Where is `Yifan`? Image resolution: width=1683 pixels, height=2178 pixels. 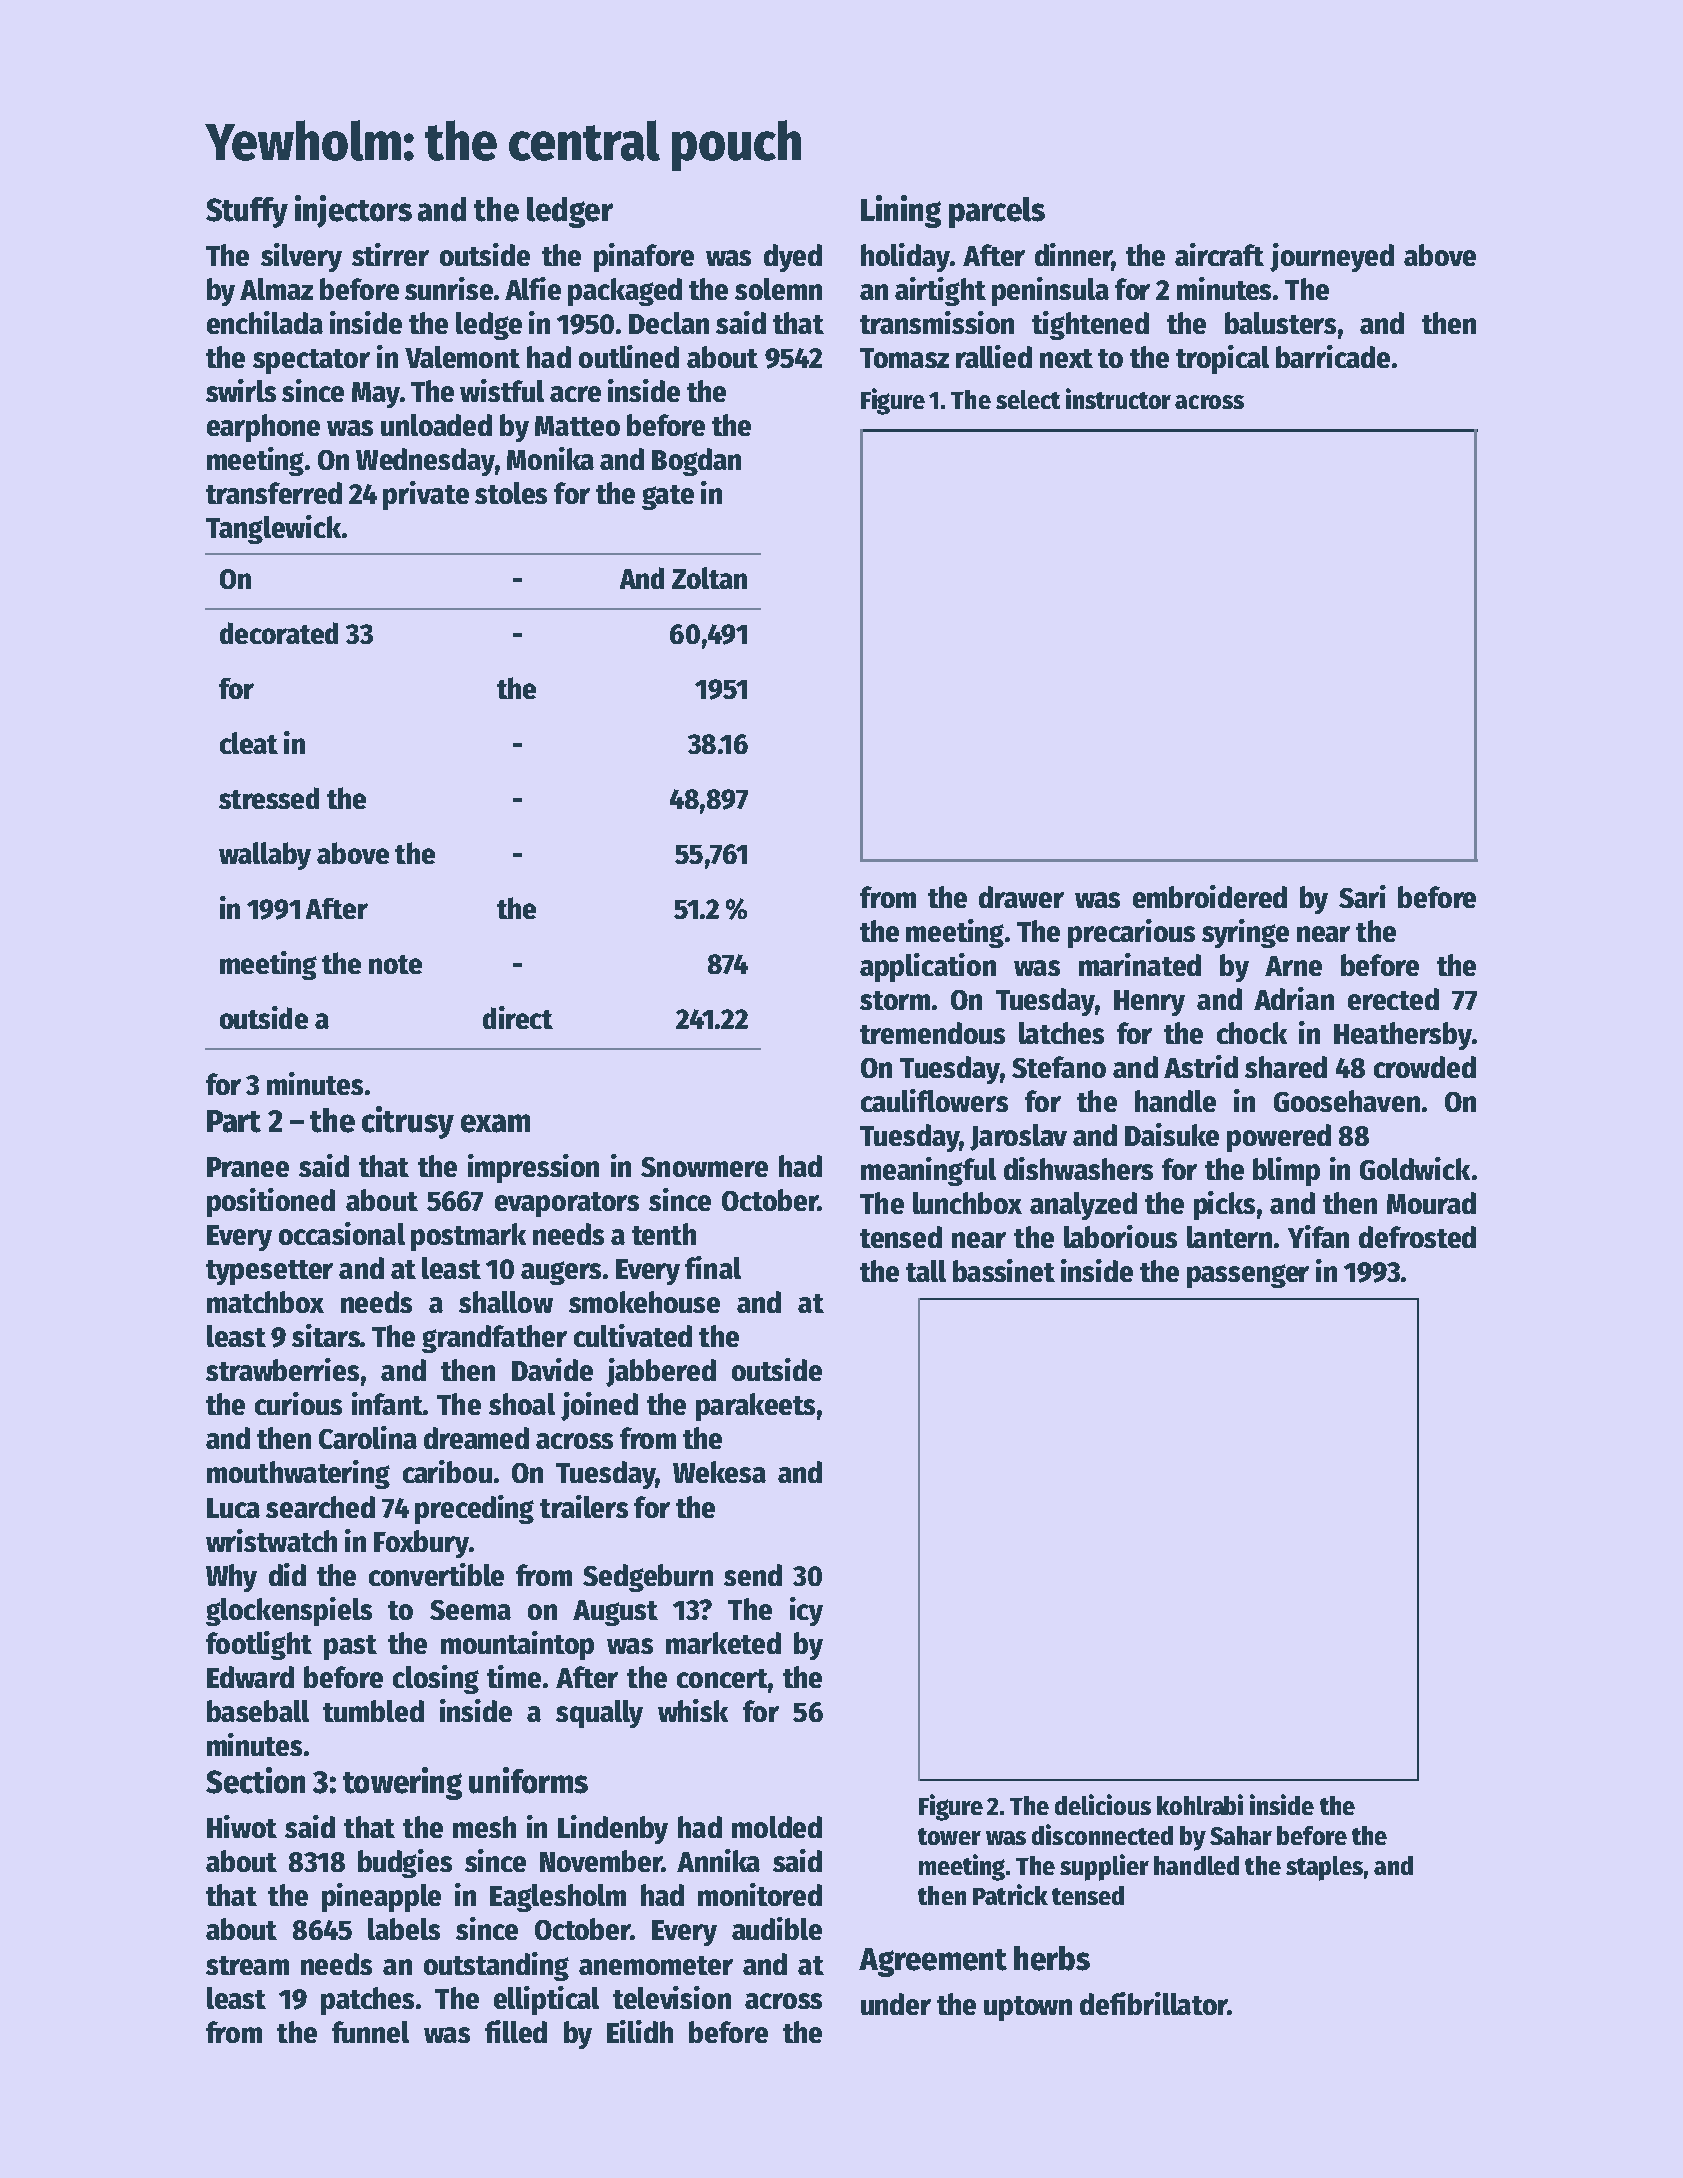 Yifan is located at coordinates (1318, 1236).
